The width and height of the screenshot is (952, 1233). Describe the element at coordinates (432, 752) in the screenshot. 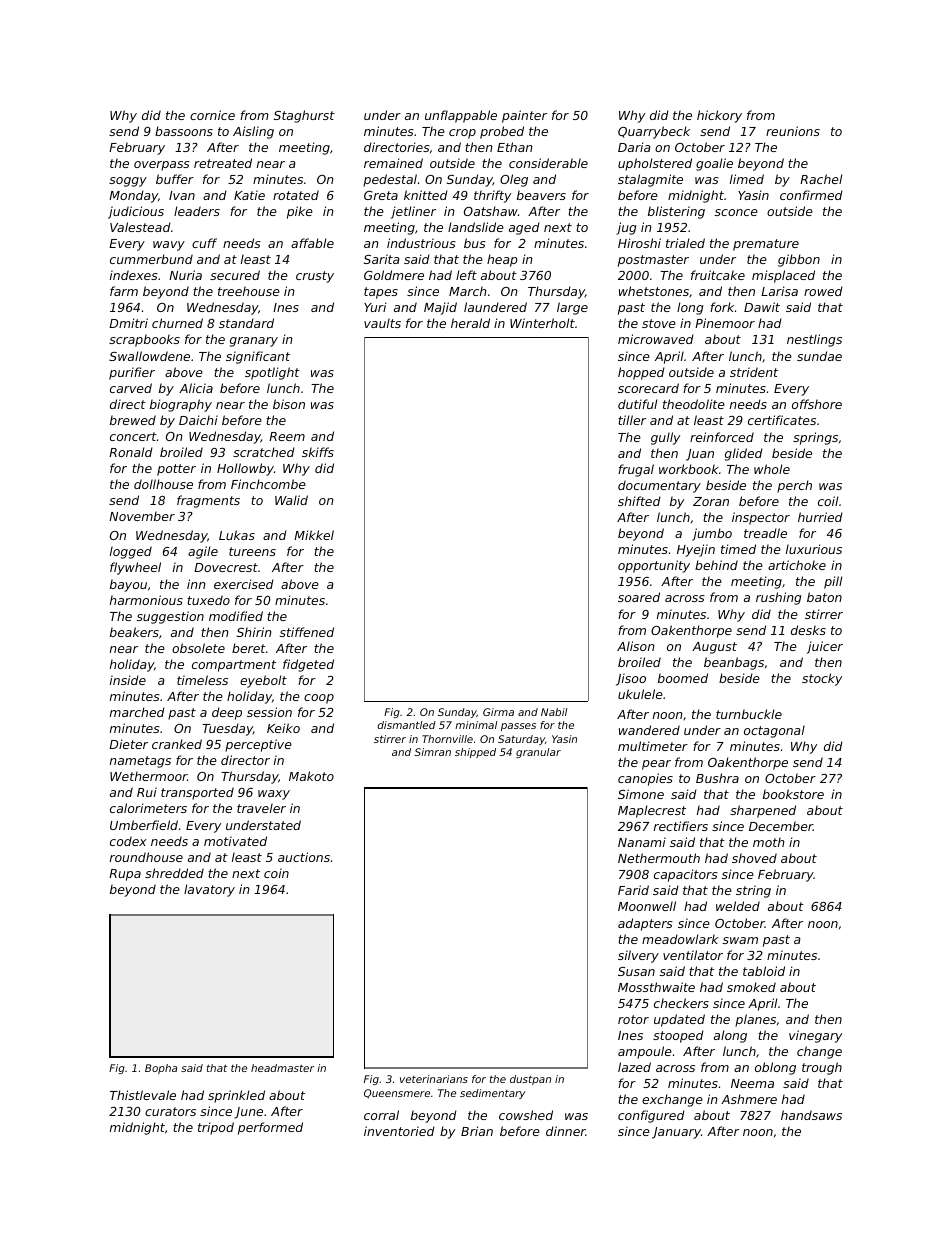

I see `Simran` at that location.
